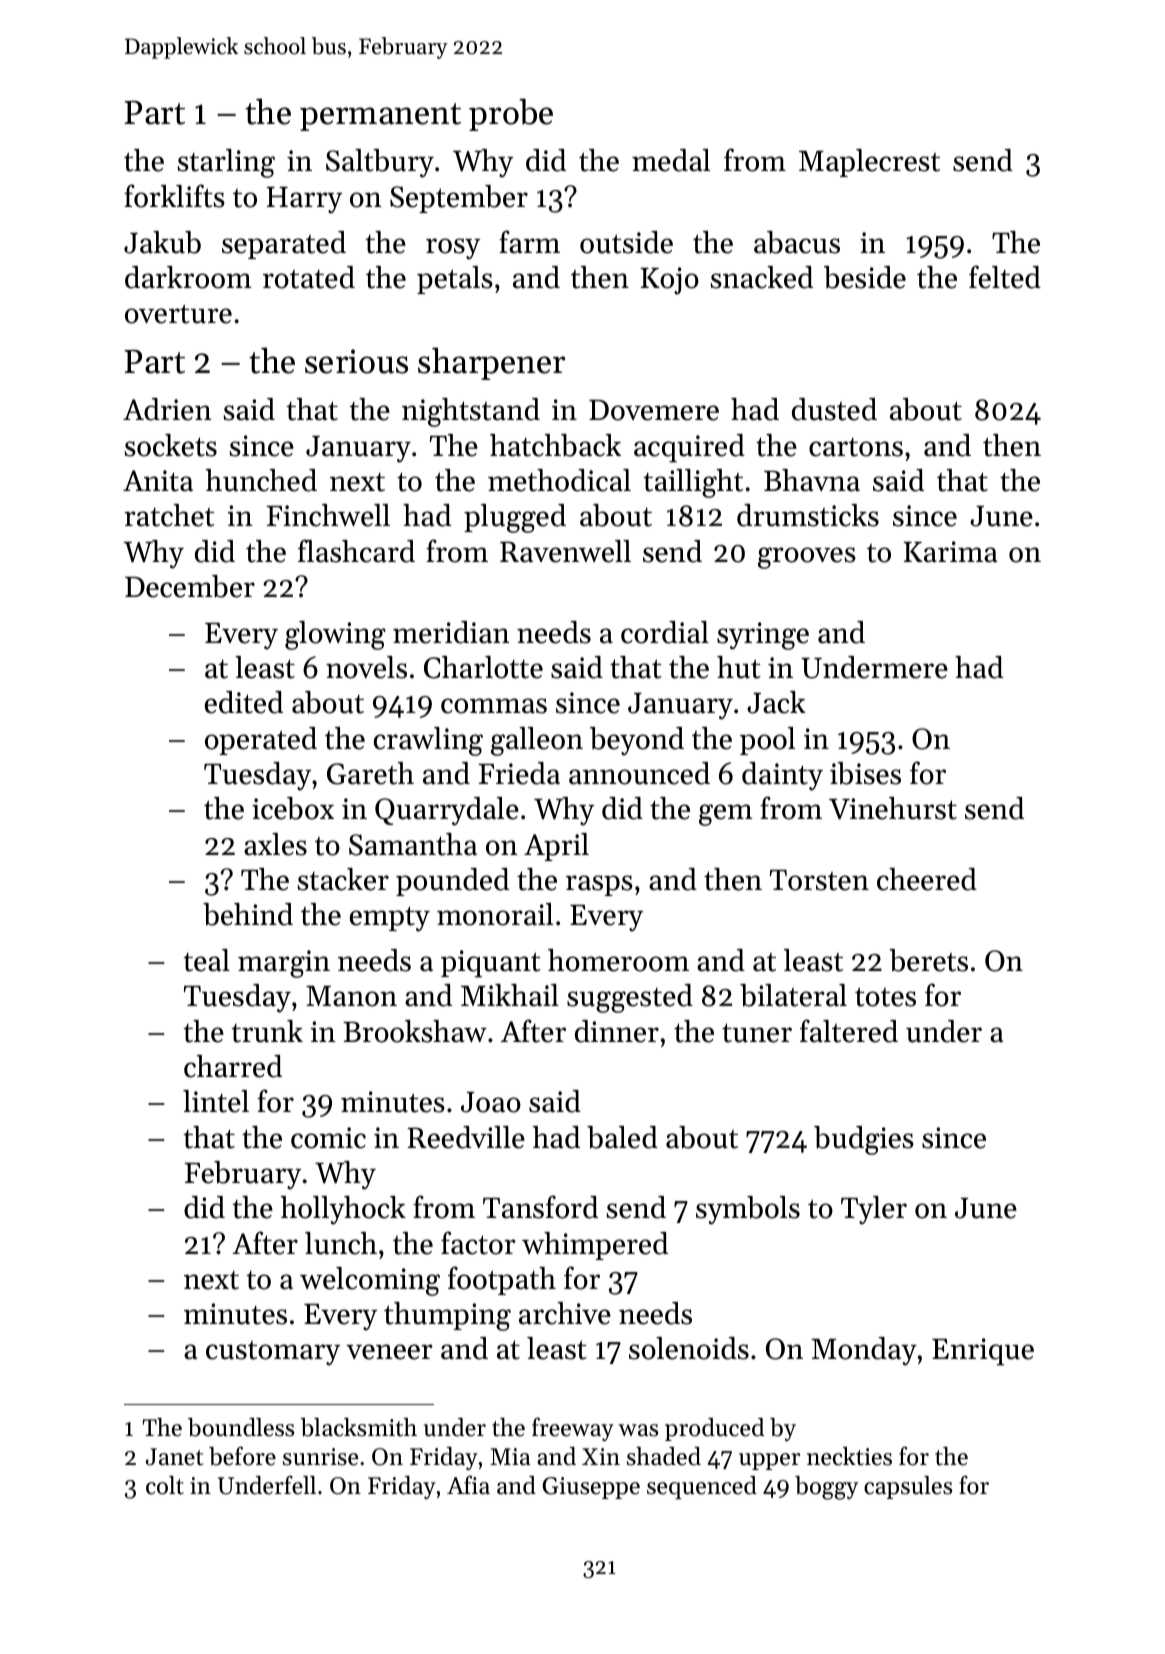 The image size is (1165, 1654). What do you see at coordinates (950, 552) in the image?
I see `Karima` at bounding box center [950, 552].
